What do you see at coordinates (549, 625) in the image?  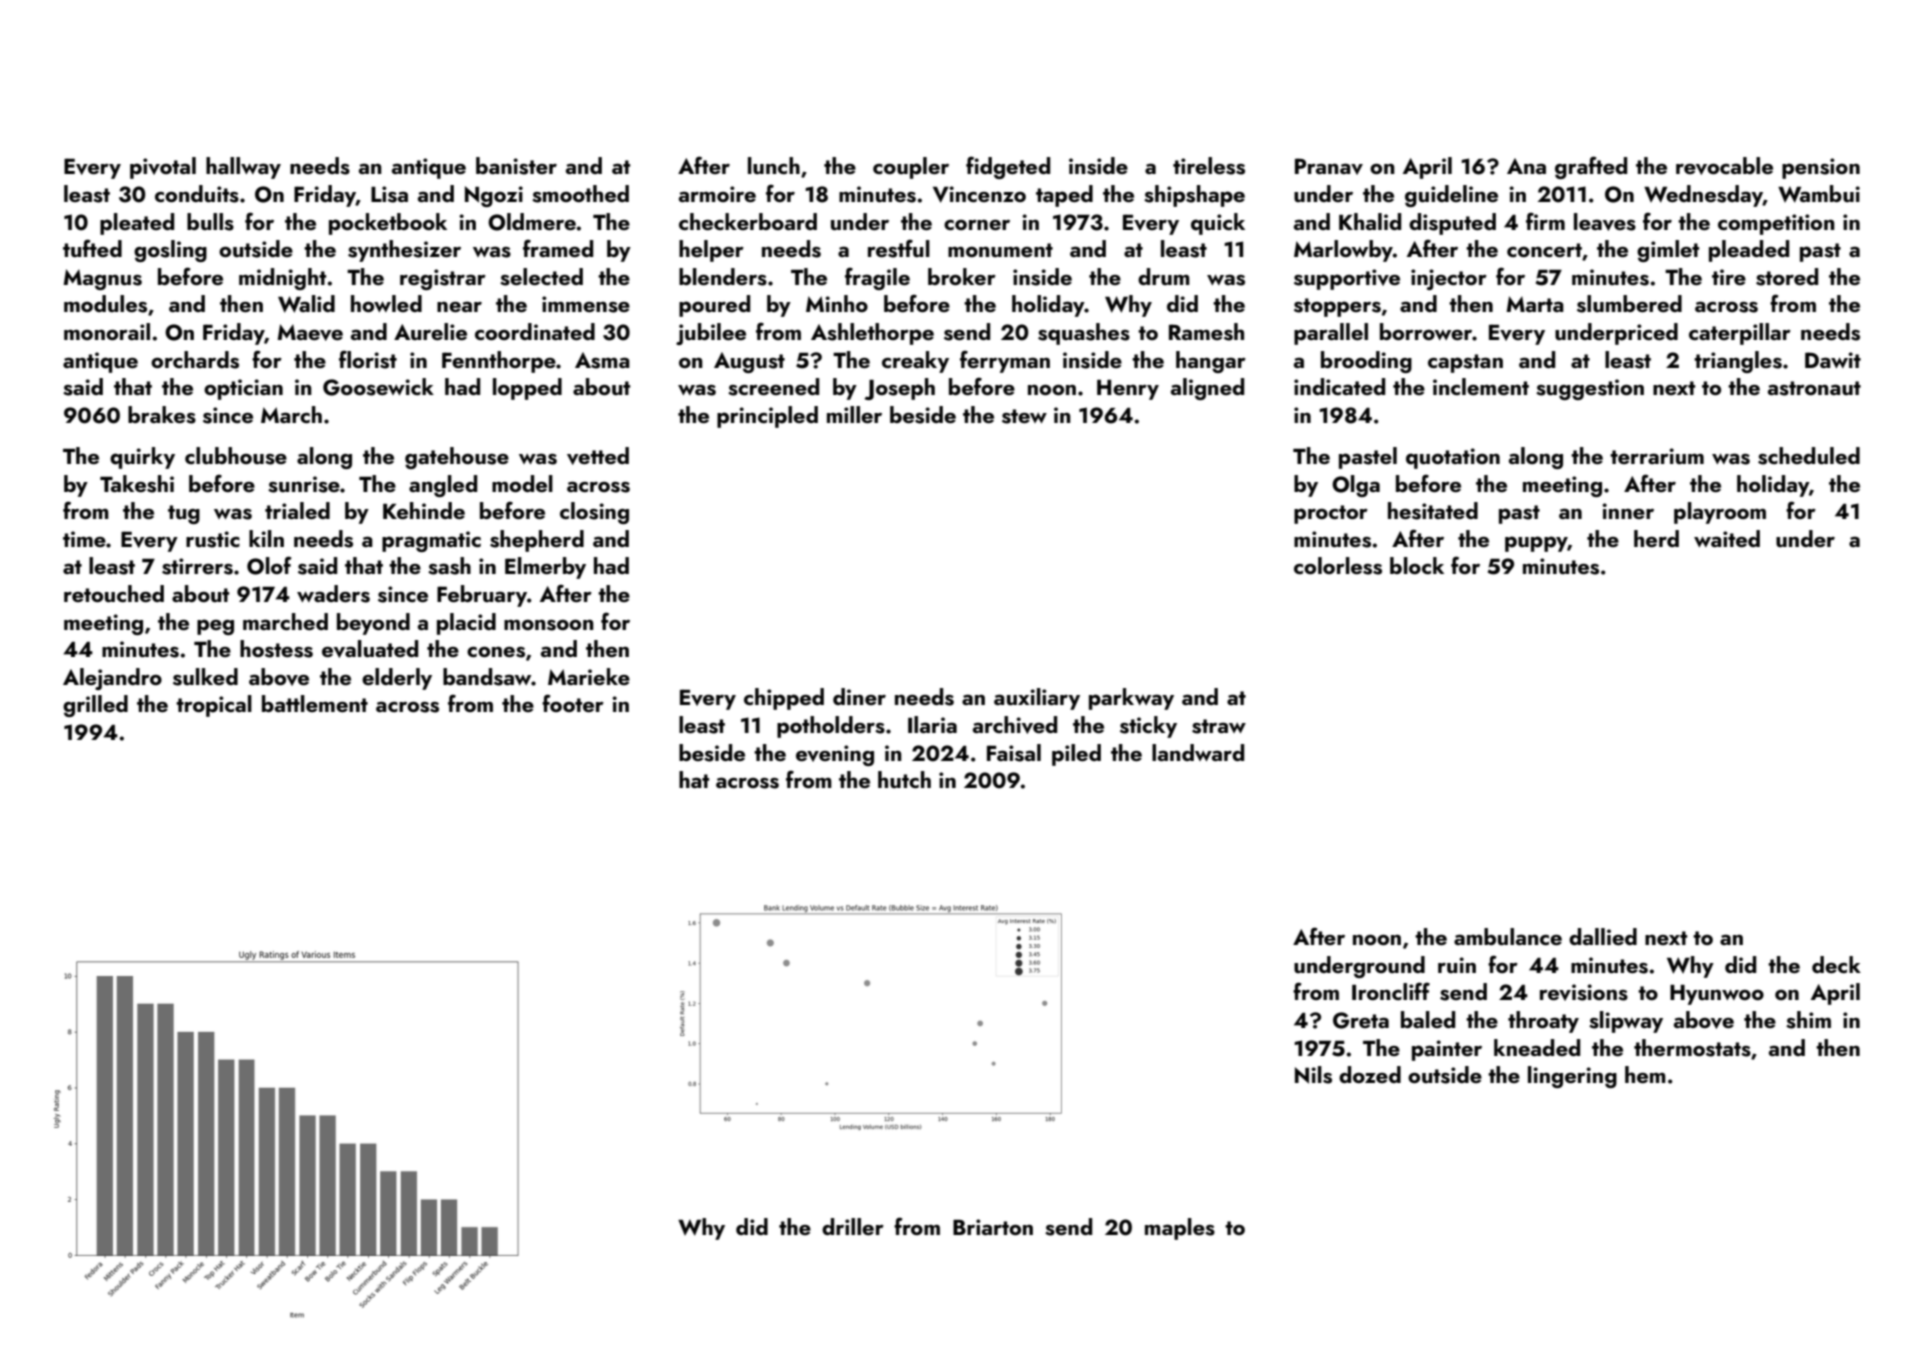 I see `monsoon` at bounding box center [549, 625].
